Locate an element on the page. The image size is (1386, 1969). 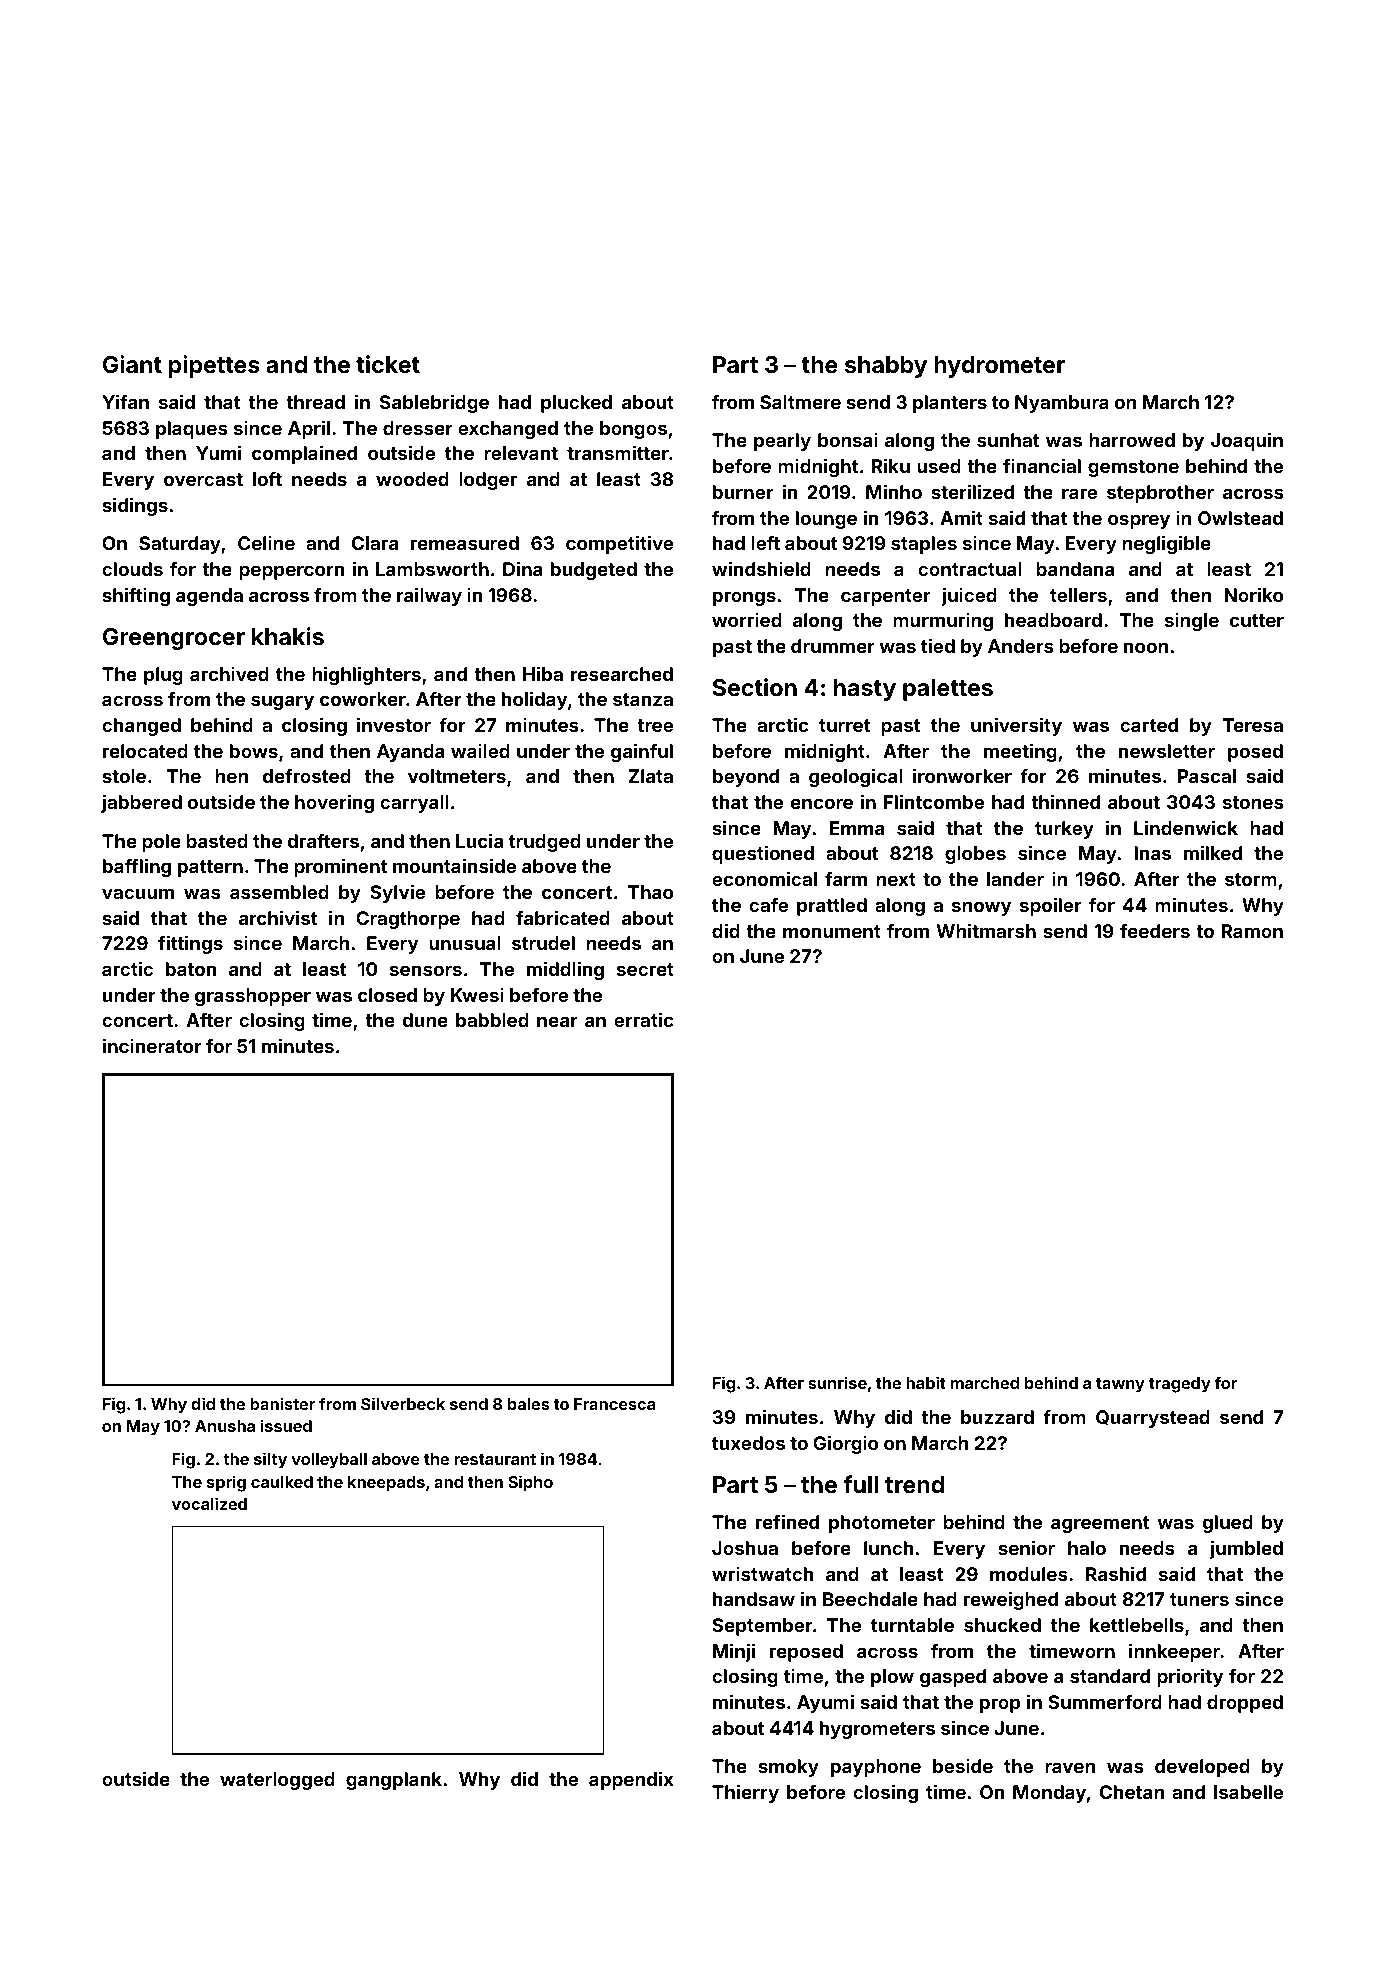
sunrise is located at coordinates (837, 1382).
